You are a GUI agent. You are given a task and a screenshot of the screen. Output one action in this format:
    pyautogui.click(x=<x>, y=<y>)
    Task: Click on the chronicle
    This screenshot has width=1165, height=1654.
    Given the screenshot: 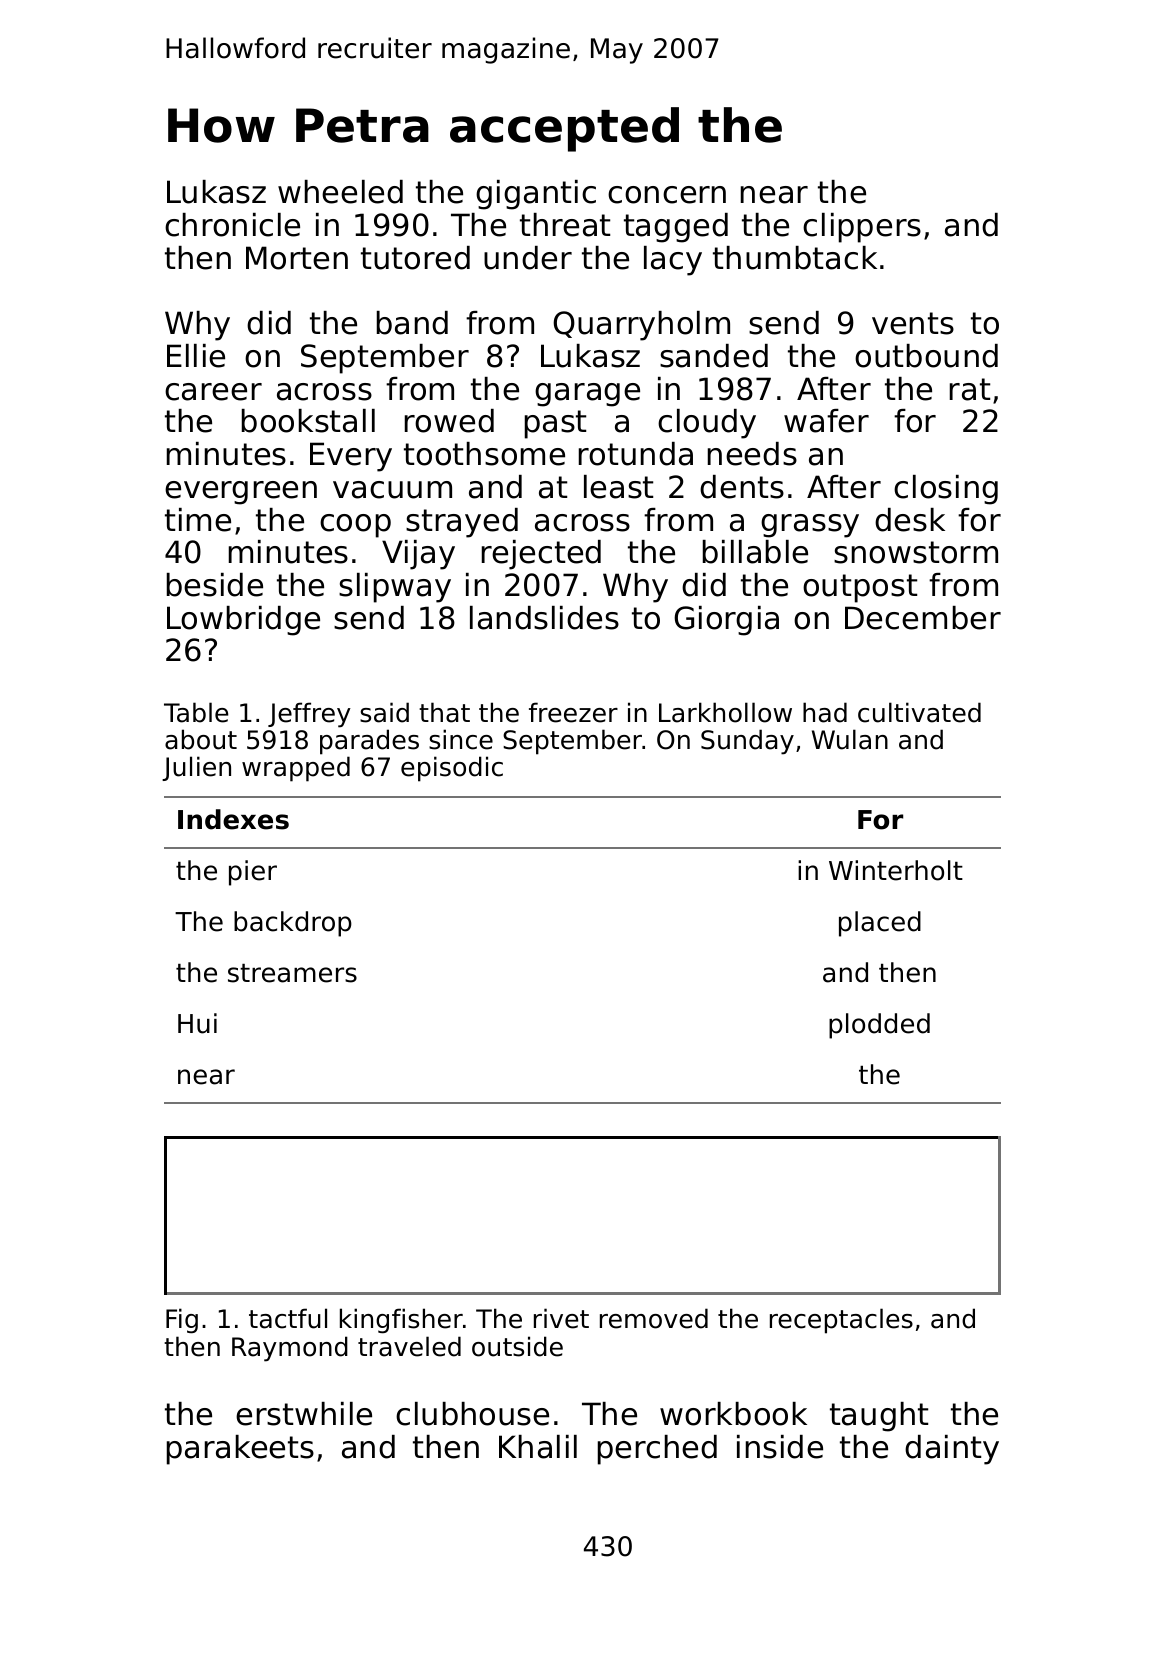 What is the action you would take?
    pyautogui.click(x=232, y=225)
